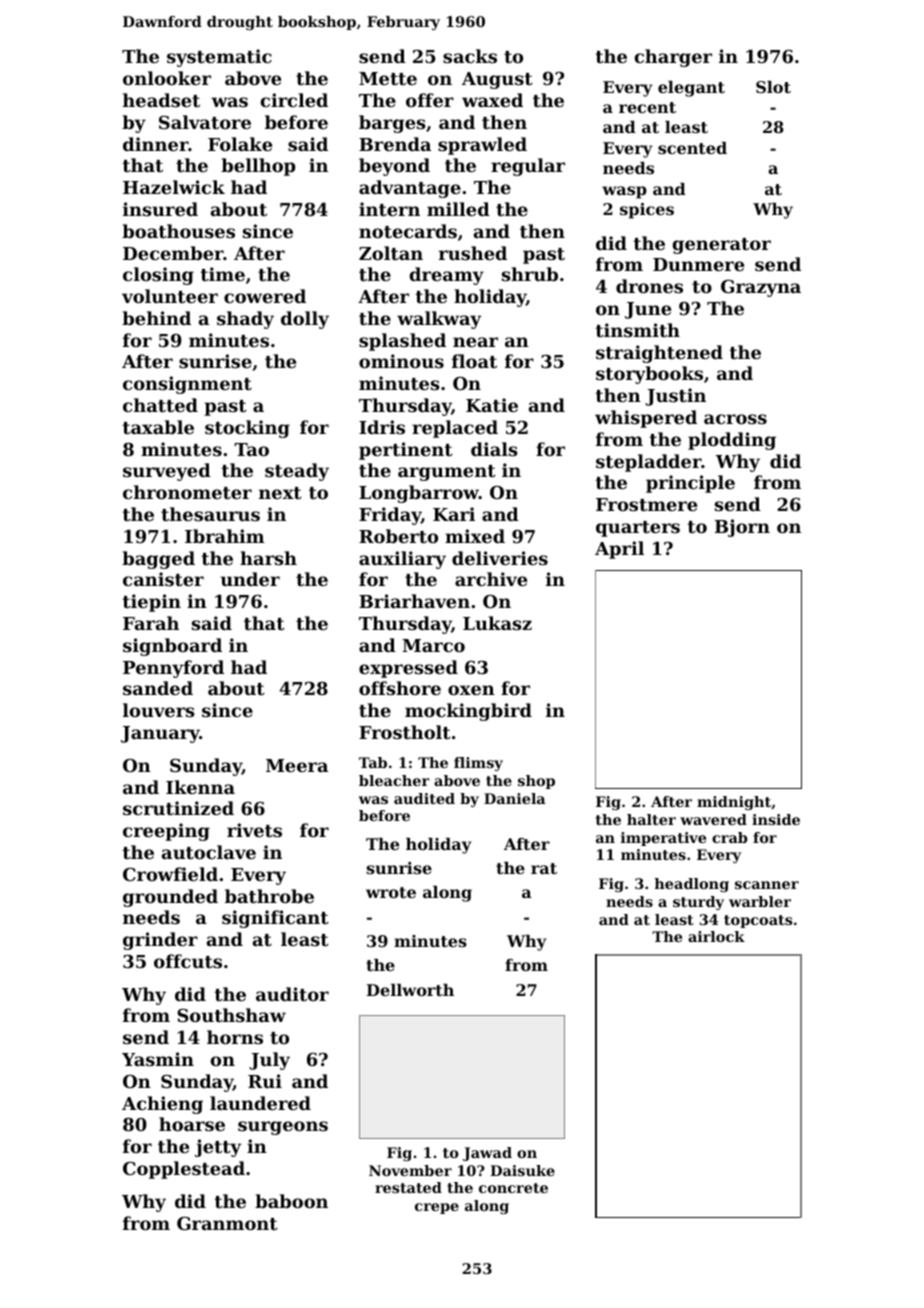  What do you see at coordinates (735, 419) in the screenshot?
I see `across` at bounding box center [735, 419].
